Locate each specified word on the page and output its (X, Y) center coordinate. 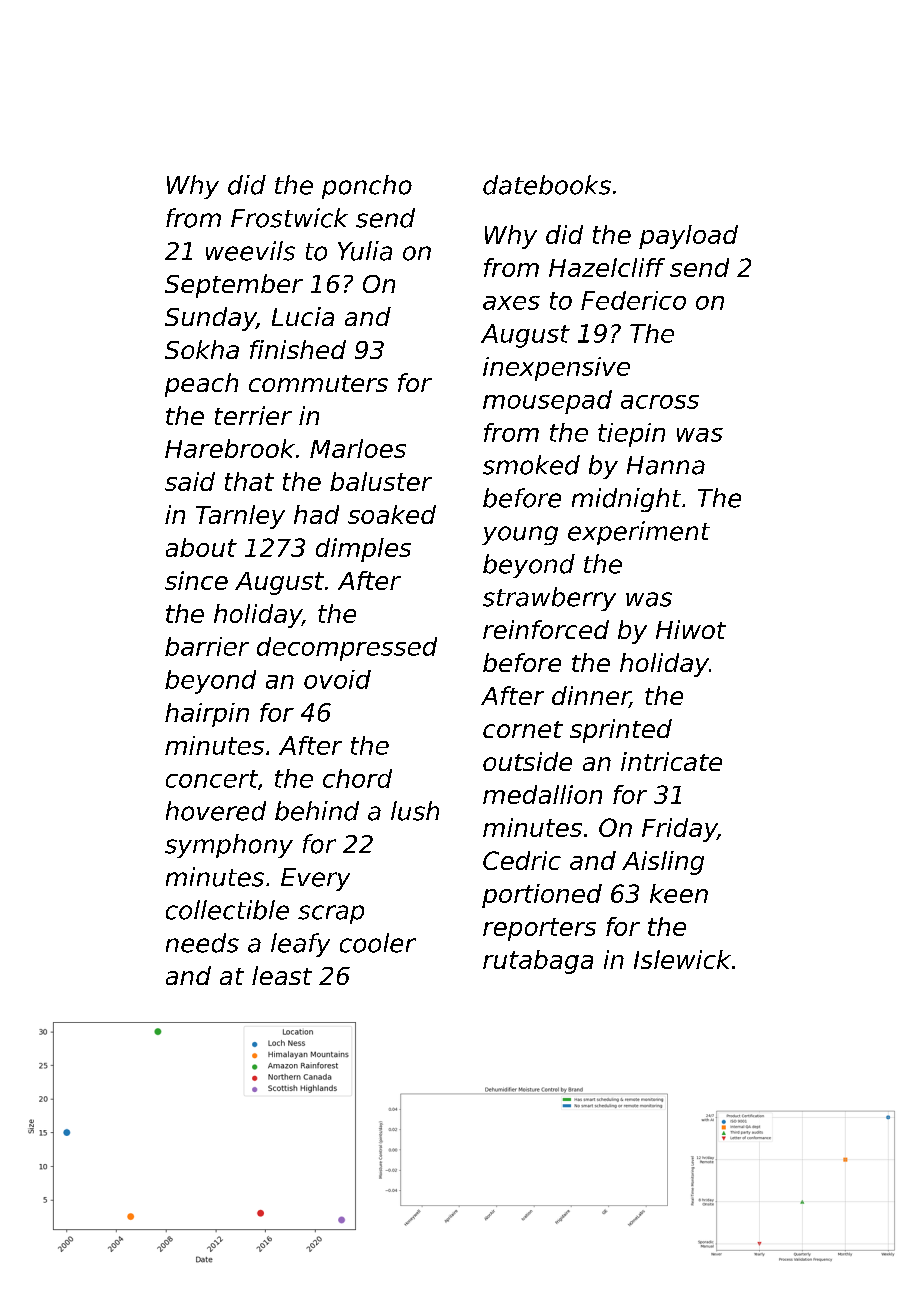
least (282, 975)
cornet (523, 729)
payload (688, 237)
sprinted (621, 731)
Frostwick (289, 218)
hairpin (207, 715)
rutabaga (538, 962)
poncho (367, 187)
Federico (633, 300)
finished (298, 349)
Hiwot (691, 629)
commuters (318, 383)
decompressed (347, 649)
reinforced (546, 629)
